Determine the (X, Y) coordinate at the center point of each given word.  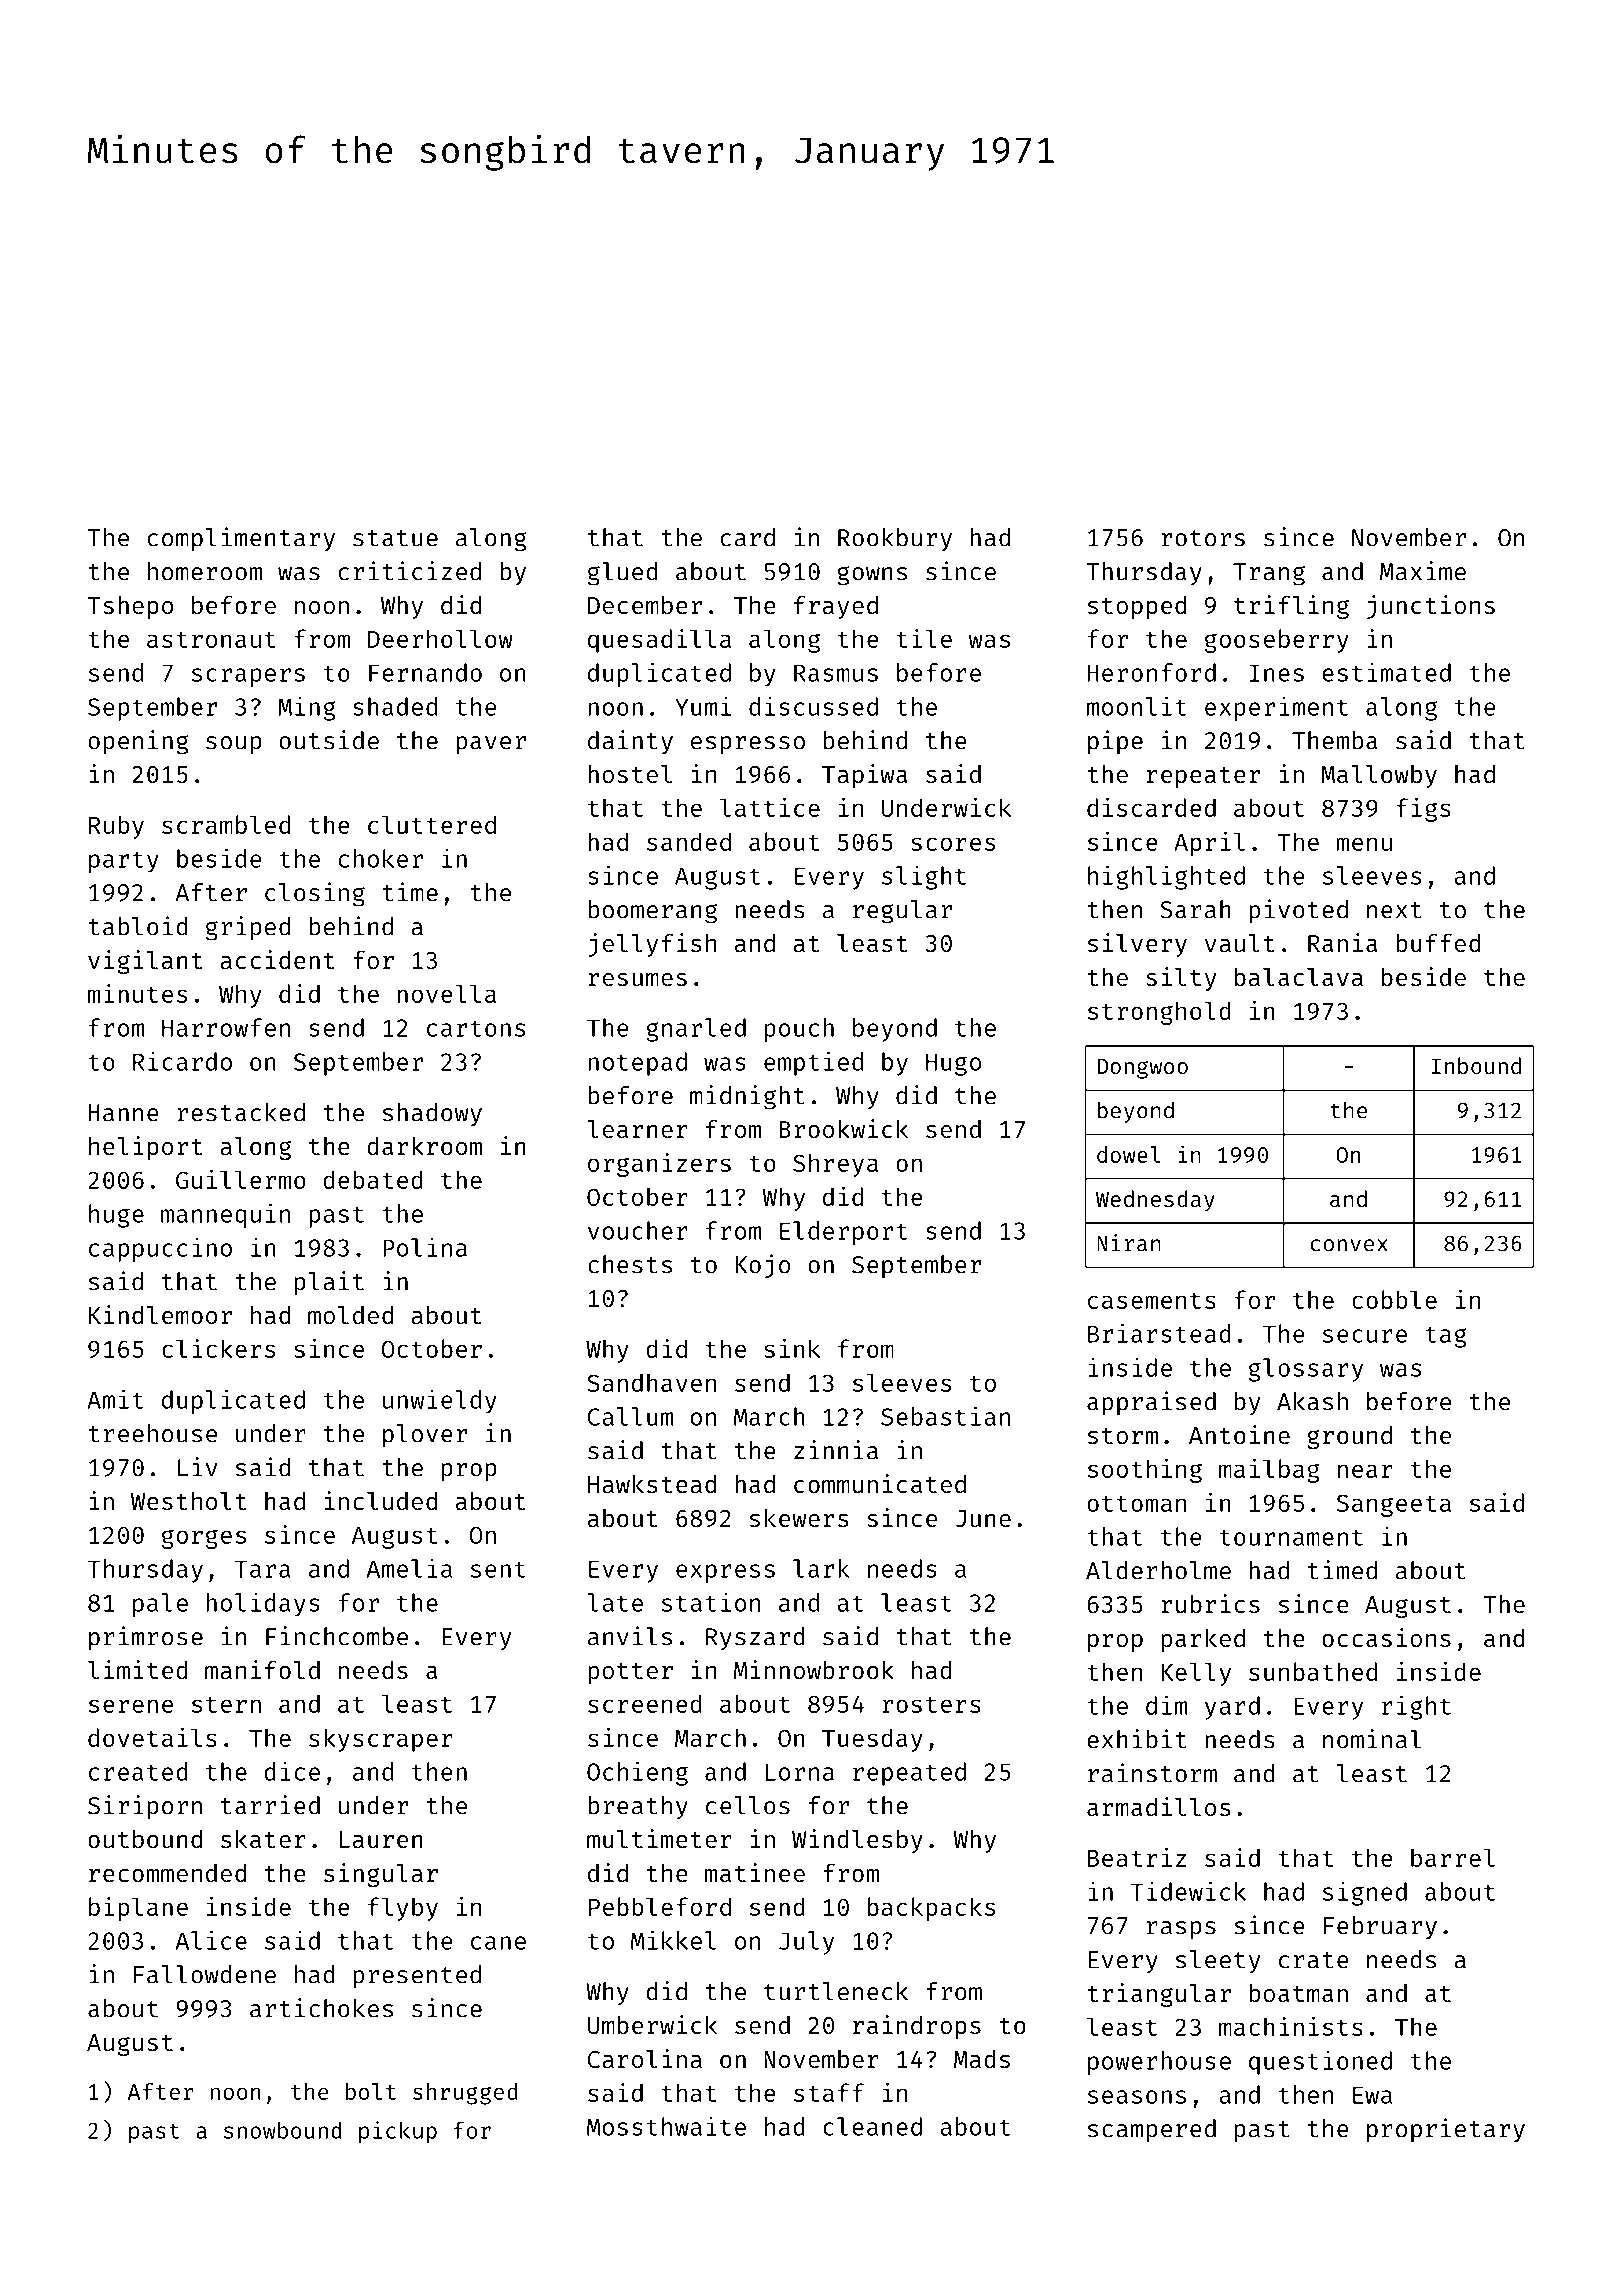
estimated (1386, 672)
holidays (263, 1604)
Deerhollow (440, 638)
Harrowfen (226, 1027)
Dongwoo (1142, 1068)
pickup (398, 2132)
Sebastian (945, 1416)
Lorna (800, 1772)
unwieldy (440, 1401)
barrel (1453, 1857)
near (1365, 1471)
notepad (637, 1064)
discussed (813, 706)
